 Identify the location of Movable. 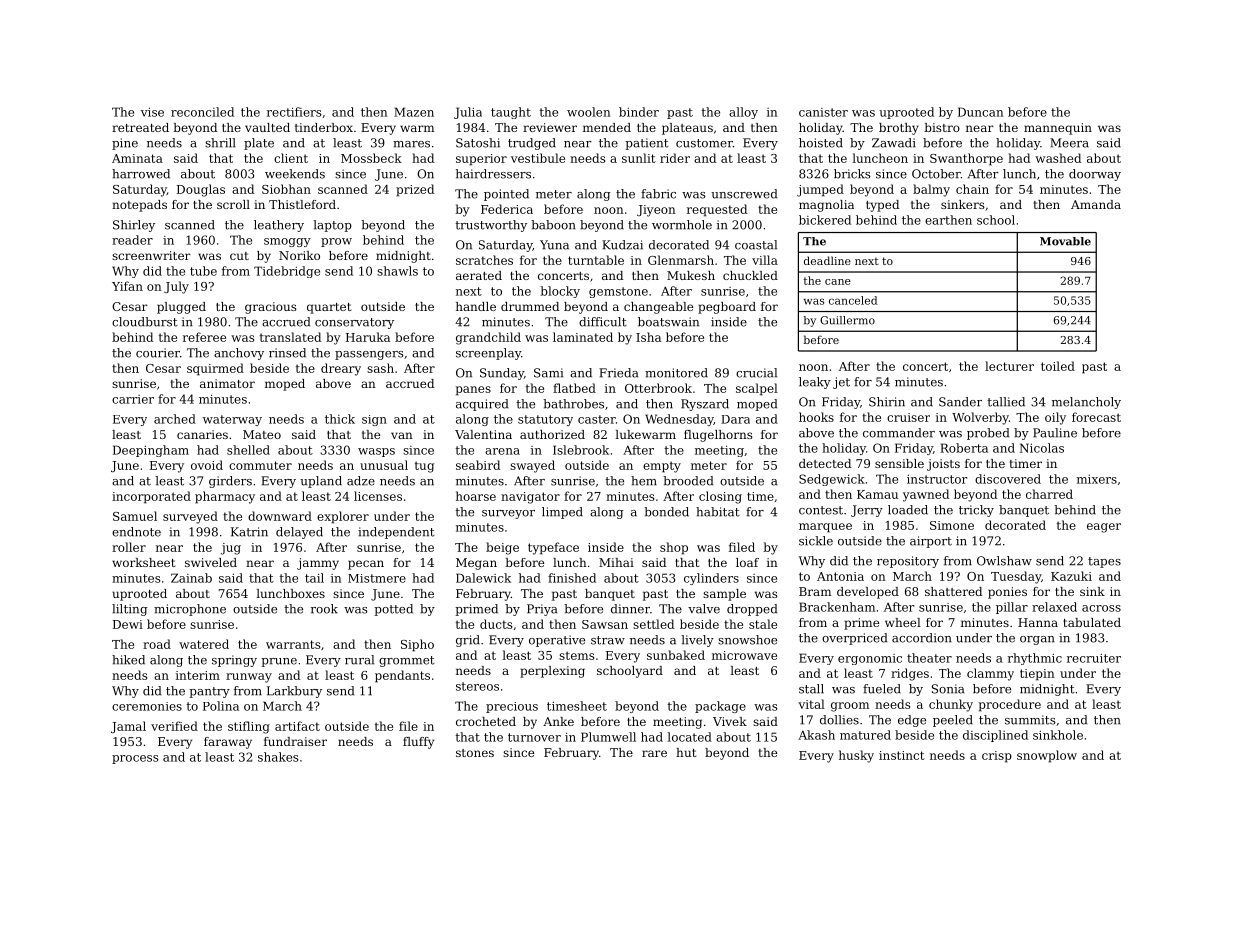
(1065, 241).
